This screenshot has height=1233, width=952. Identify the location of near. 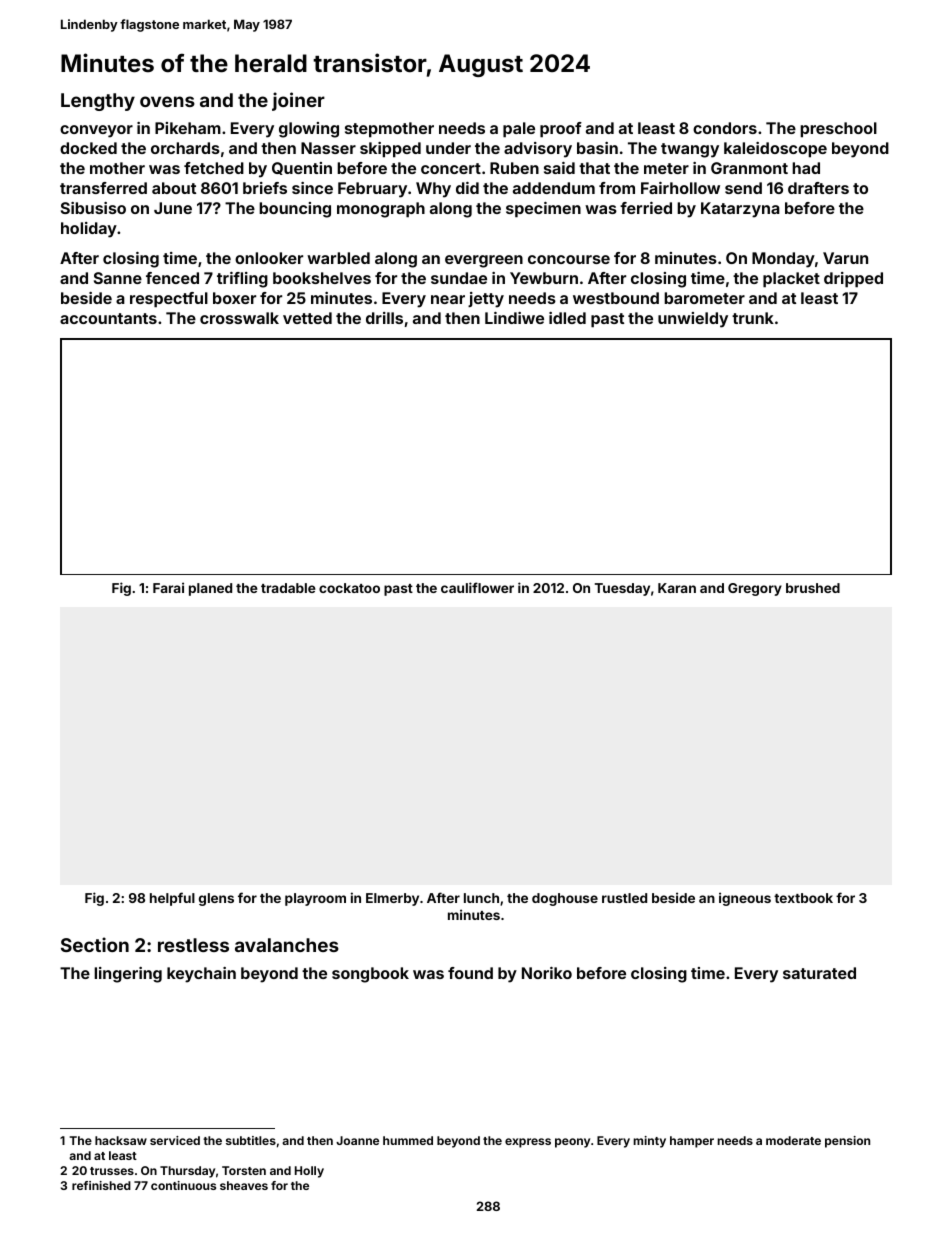
(448, 299).
